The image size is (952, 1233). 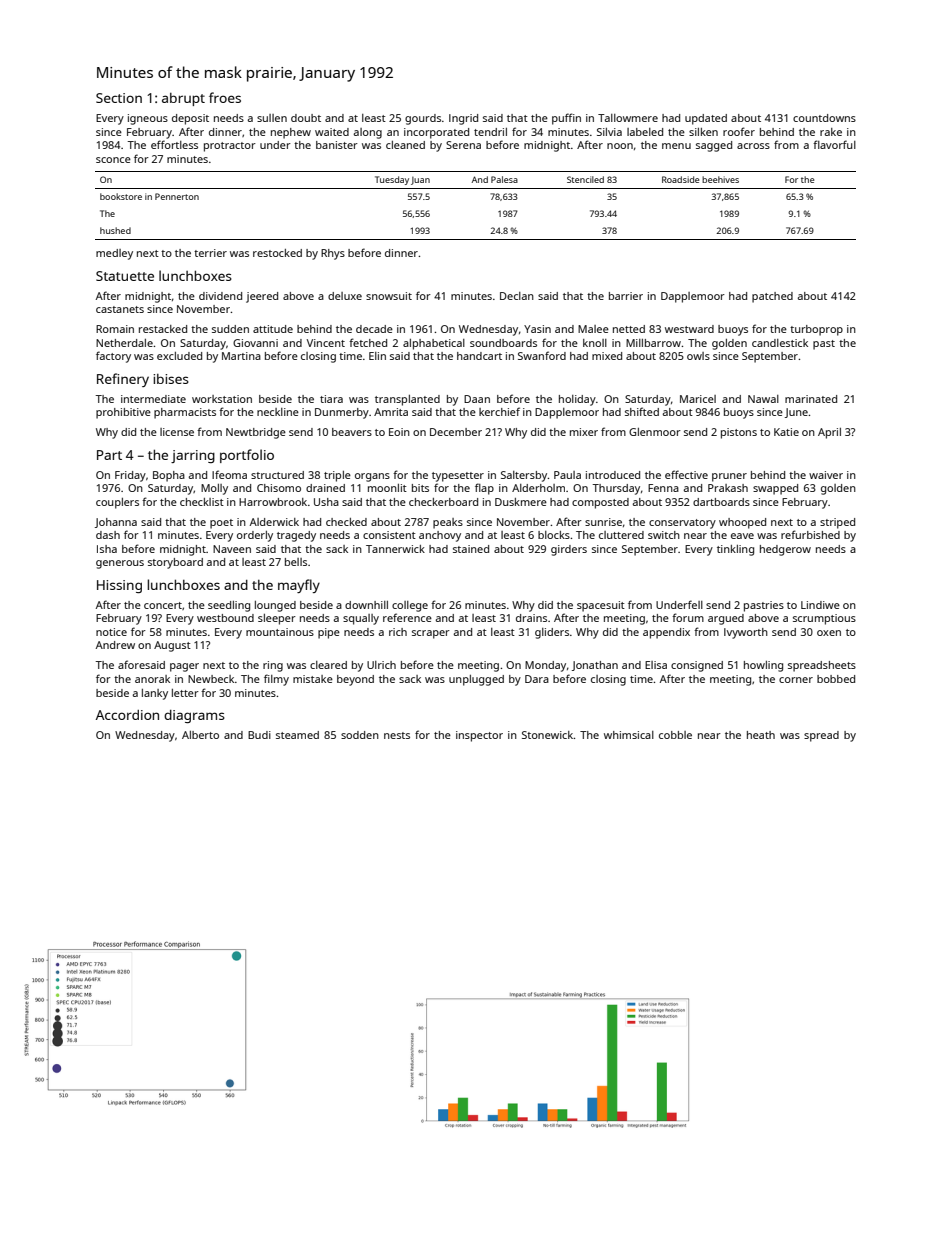 What do you see at coordinates (291, 133) in the screenshot?
I see `nephew` at bounding box center [291, 133].
